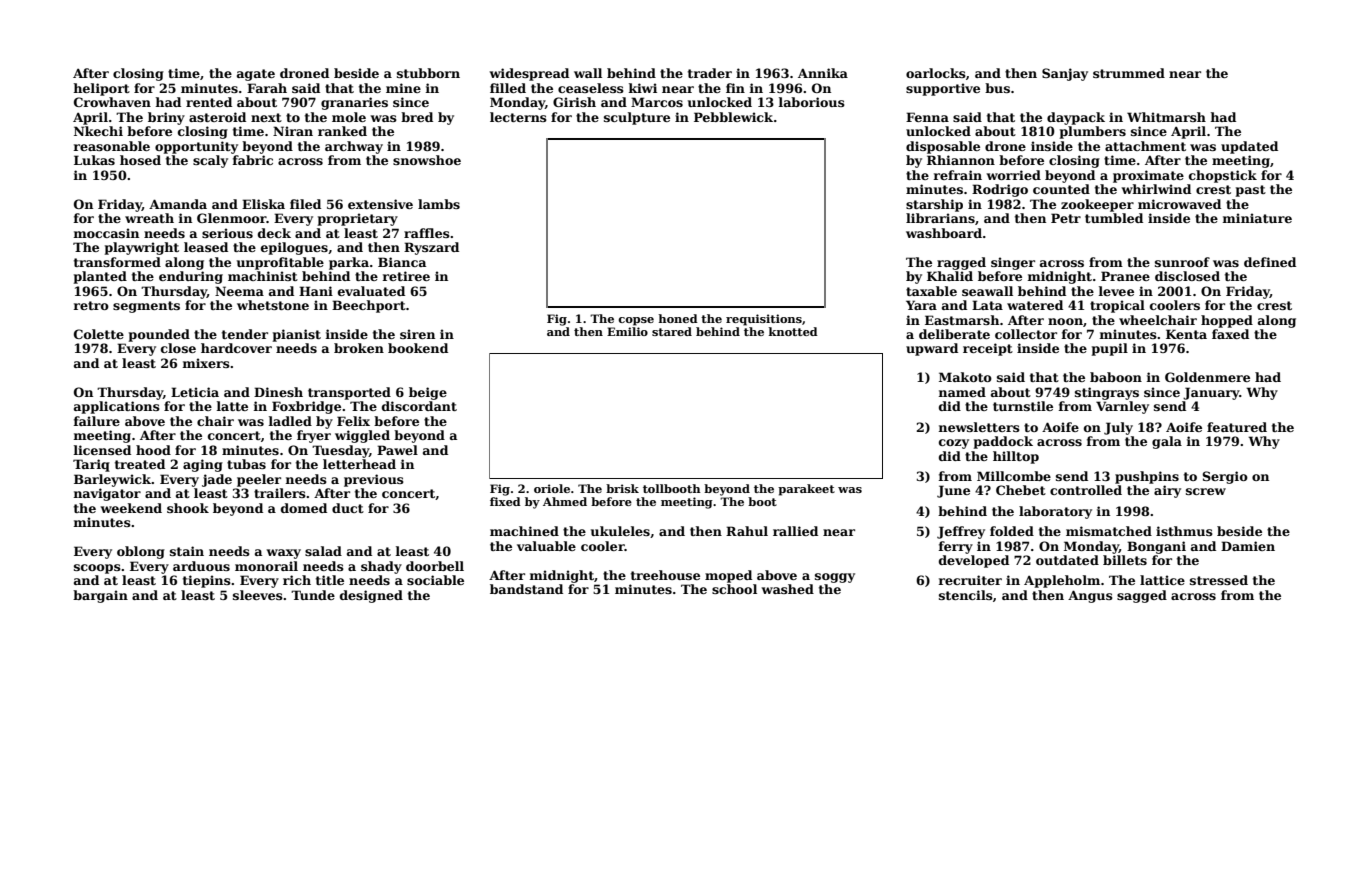 This screenshot has height=887, width=1372. I want to click on granaries, so click(354, 103).
